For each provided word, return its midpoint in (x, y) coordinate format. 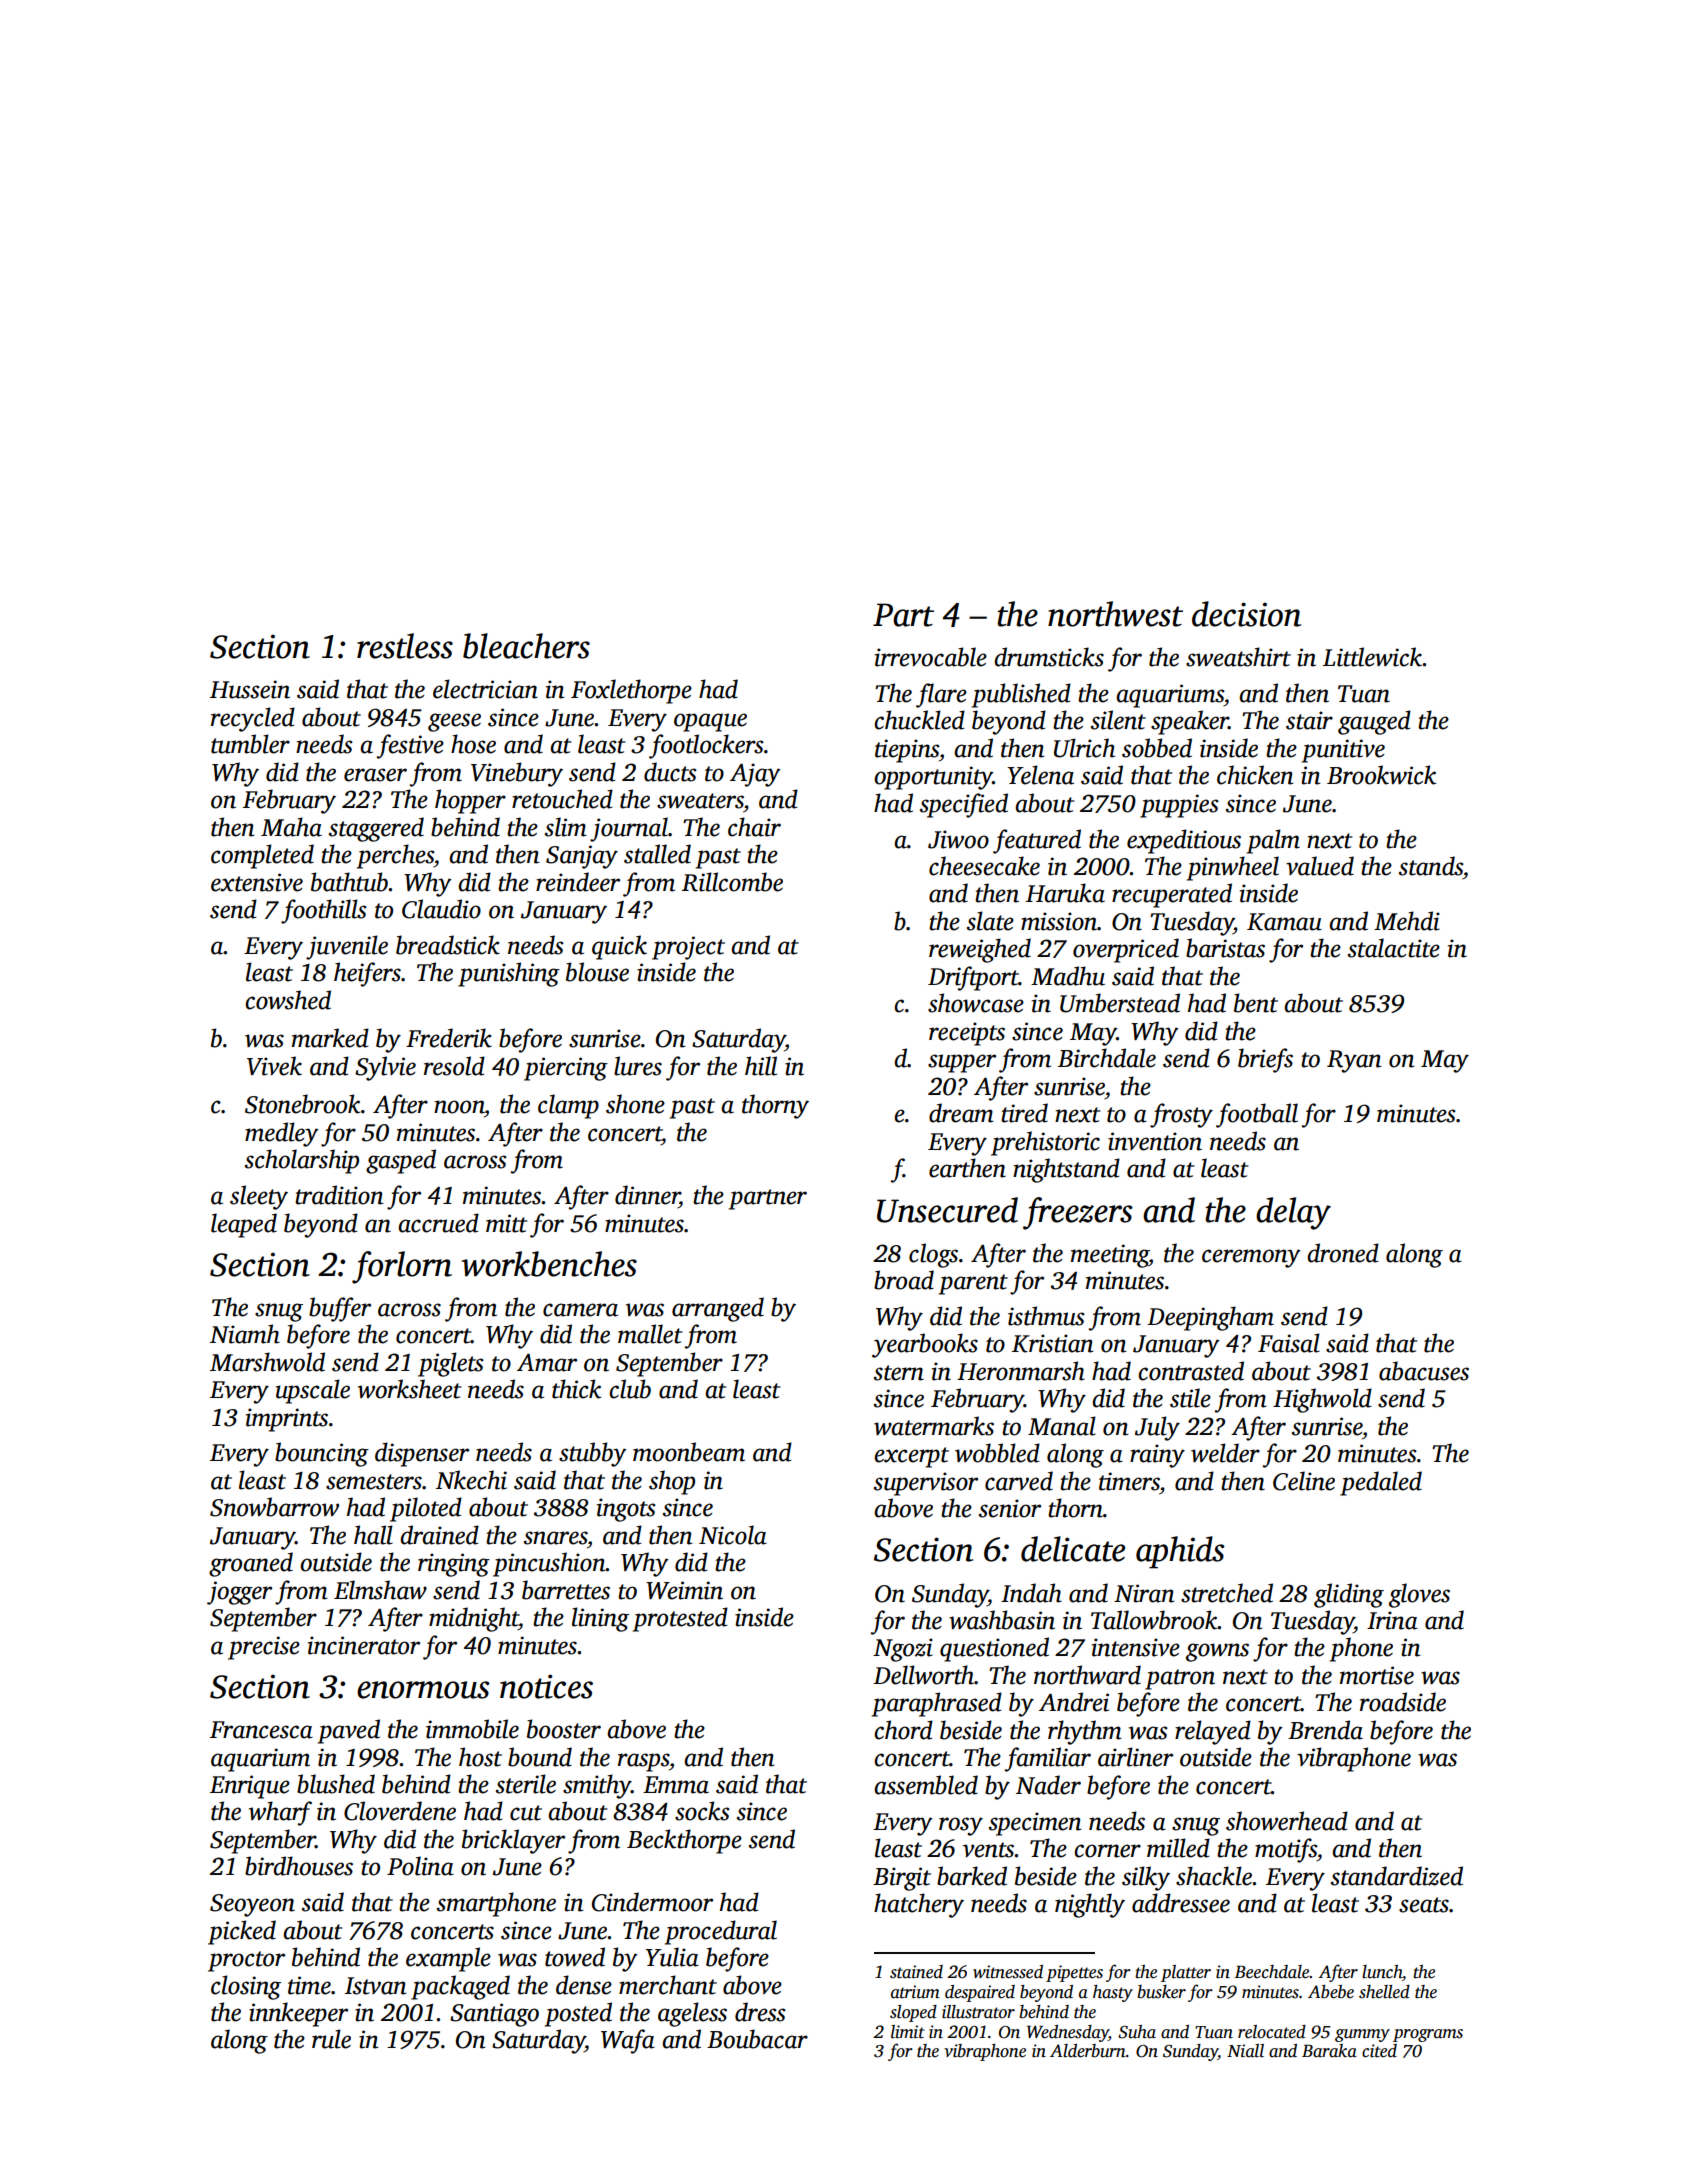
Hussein (250, 689)
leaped (244, 1225)
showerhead (1287, 1821)
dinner (647, 1195)
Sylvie (385, 1068)
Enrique (250, 1787)
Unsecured (947, 1210)
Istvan (376, 1986)
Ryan (1354, 1061)
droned (1343, 1253)
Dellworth (923, 1675)
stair (1309, 720)
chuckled (919, 720)
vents (989, 1850)
